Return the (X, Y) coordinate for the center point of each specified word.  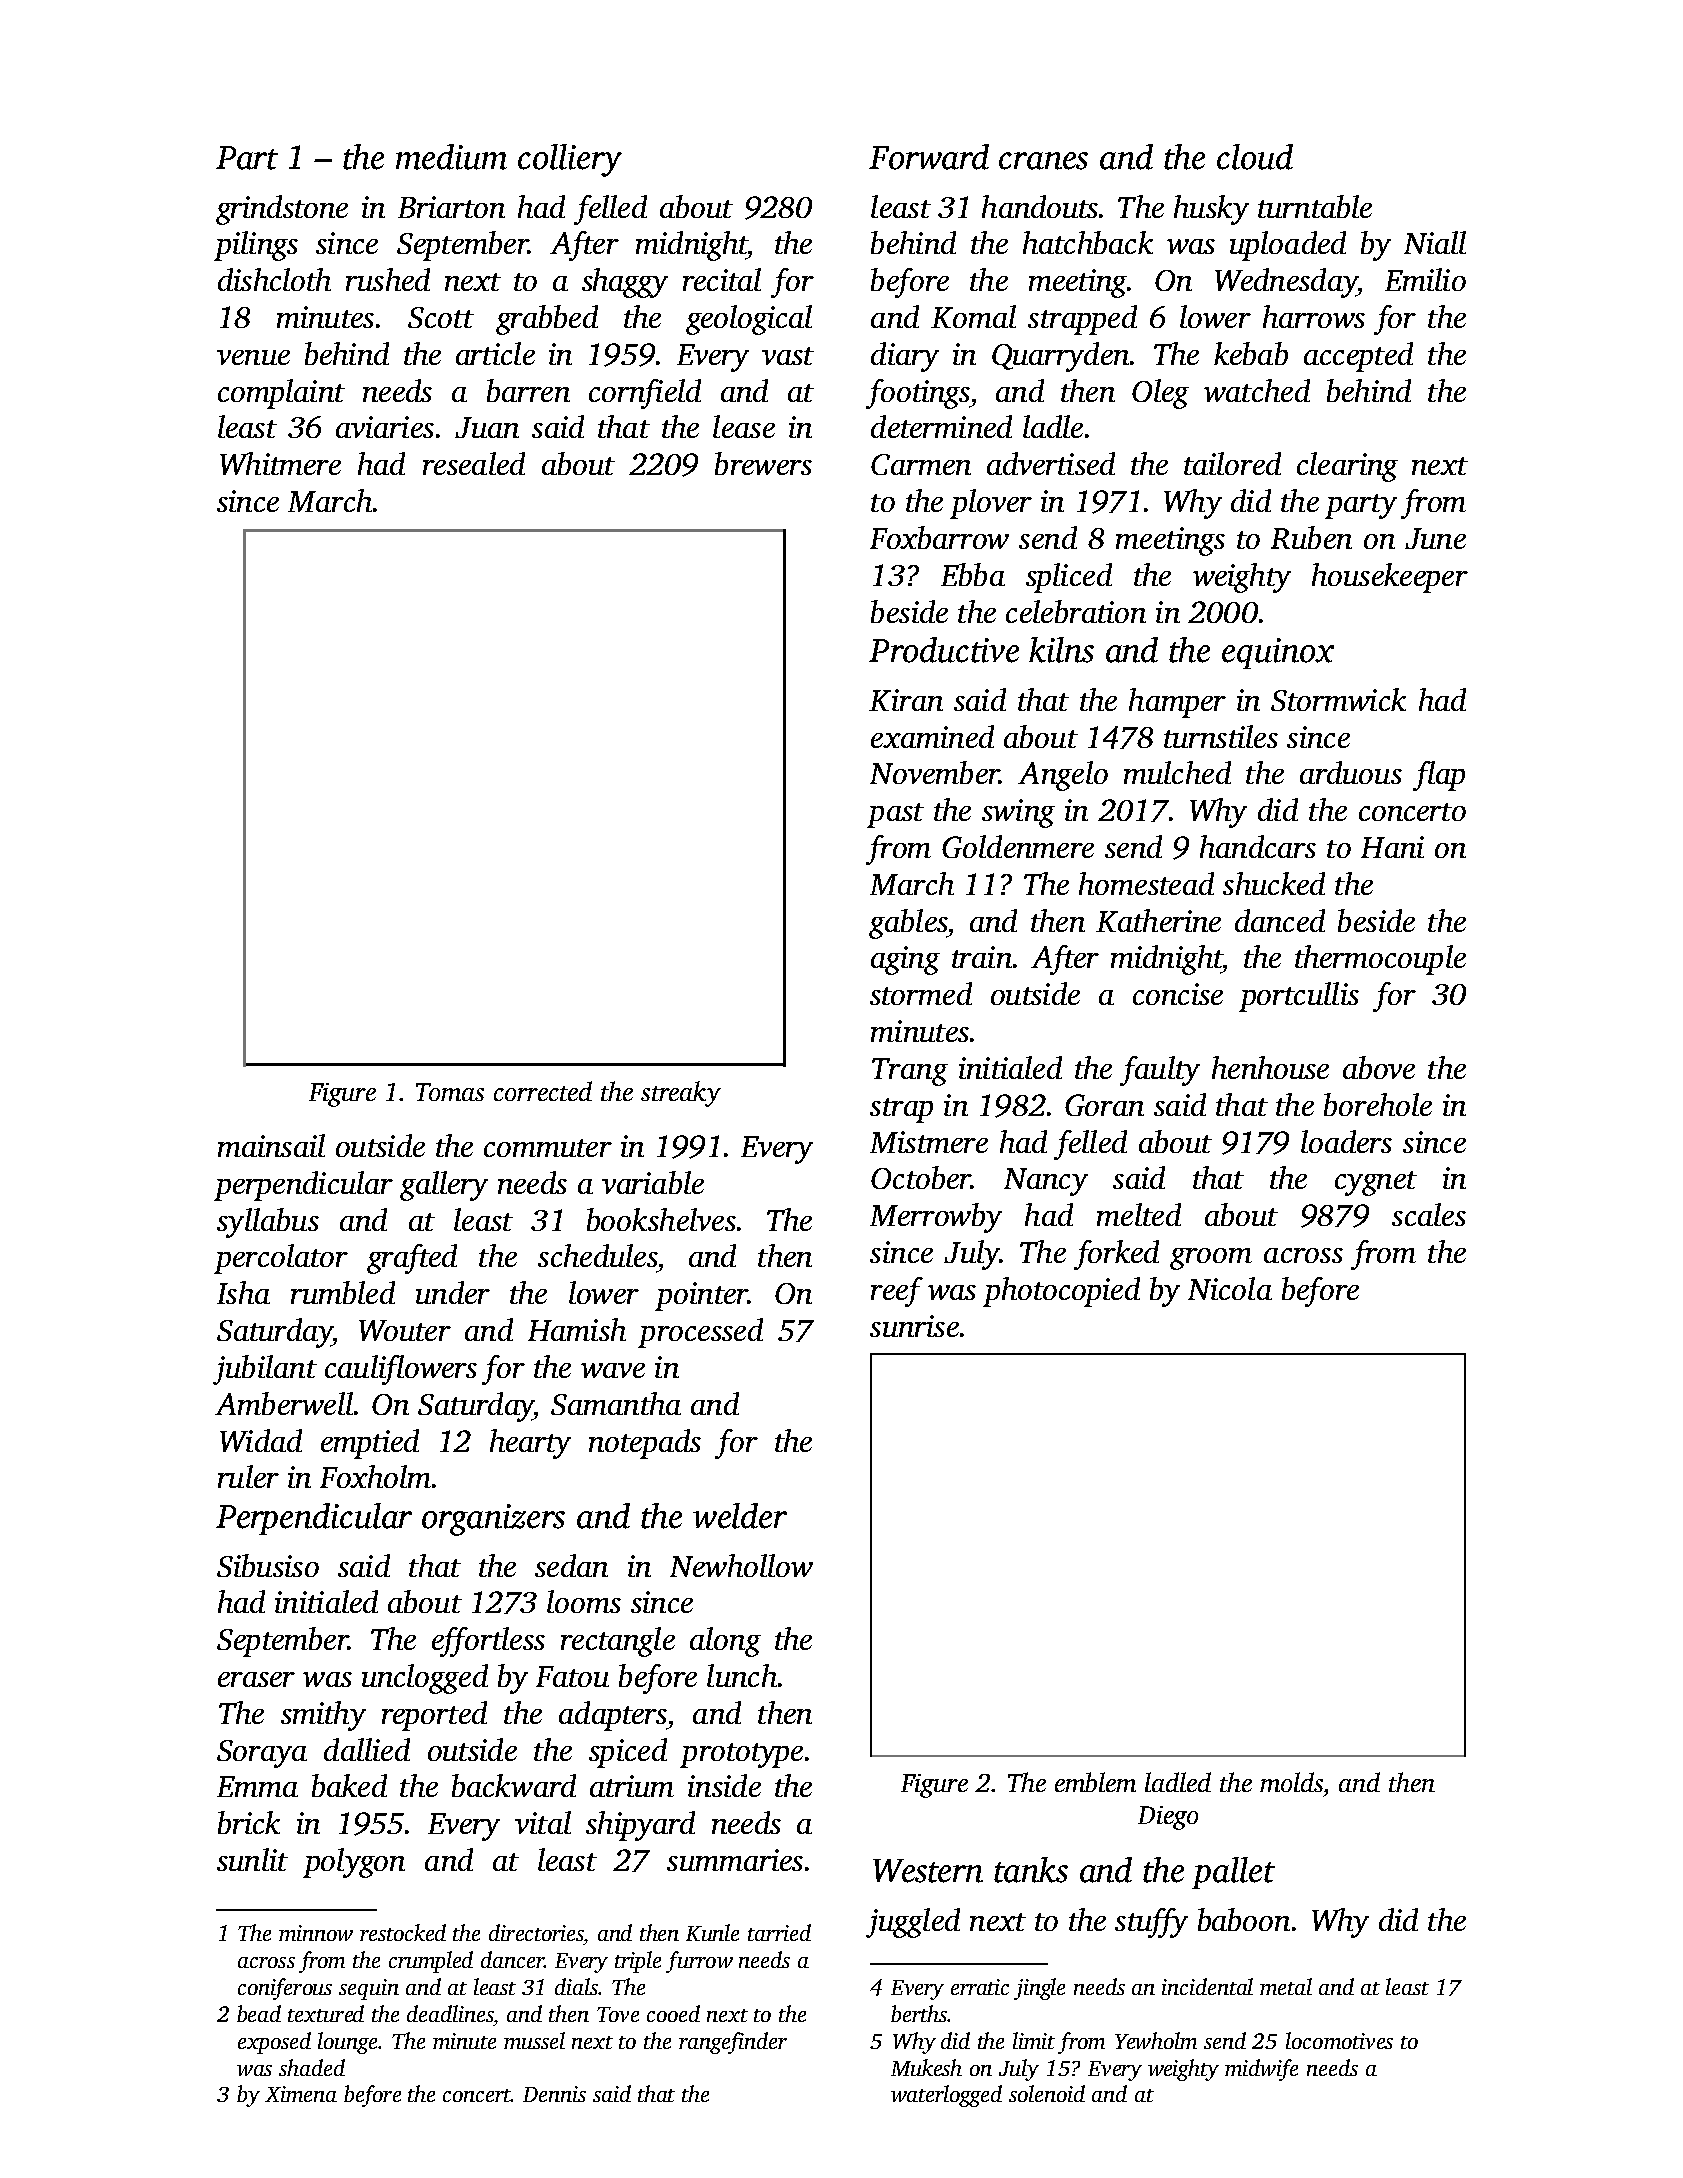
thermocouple (1380, 960)
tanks (1031, 1870)
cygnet (1376, 1183)
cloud (1255, 157)
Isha (243, 1292)
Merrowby (936, 1218)
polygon (354, 1863)
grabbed (547, 320)
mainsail (271, 1145)
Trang (910, 1072)
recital (722, 279)
